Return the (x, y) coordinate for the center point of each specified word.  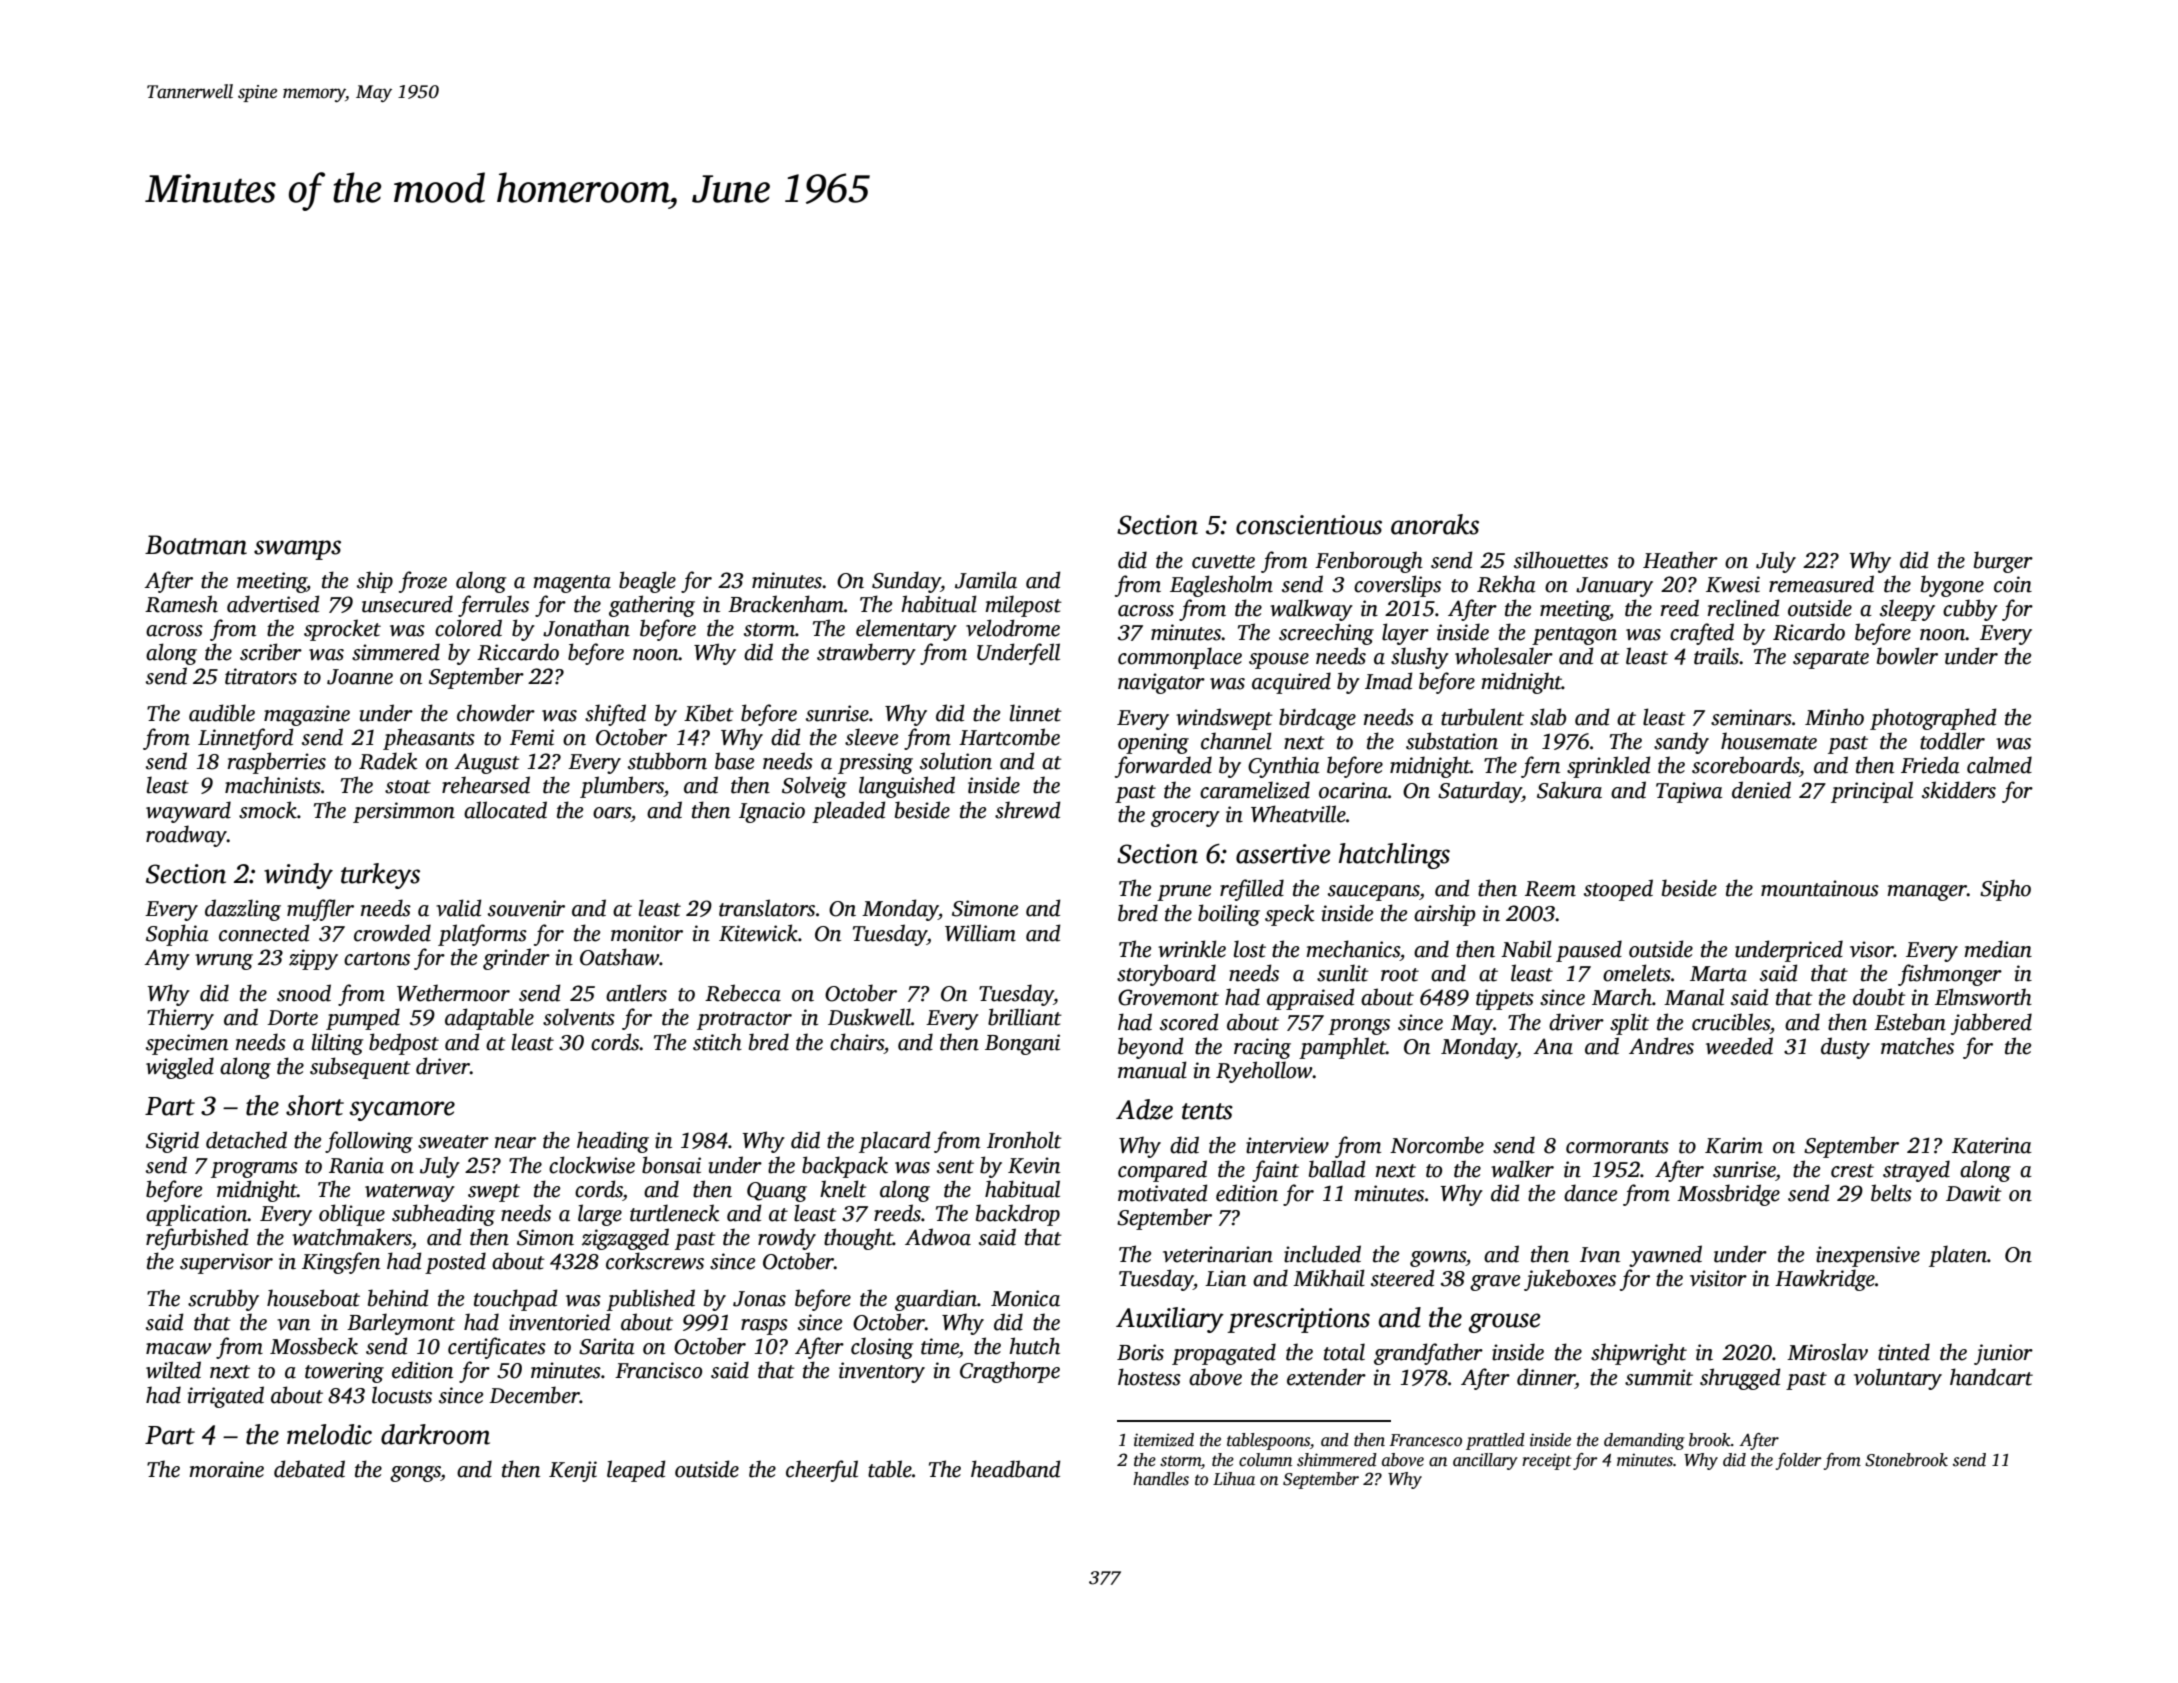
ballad (1337, 1169)
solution (956, 761)
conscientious (1309, 525)
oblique (352, 1215)
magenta (572, 584)
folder (1799, 1461)
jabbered (1991, 1024)
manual (1152, 1070)
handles (1161, 1479)
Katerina (1992, 1145)
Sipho (2005, 890)
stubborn (667, 761)
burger (2003, 562)
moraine (226, 1469)
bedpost (404, 1044)
